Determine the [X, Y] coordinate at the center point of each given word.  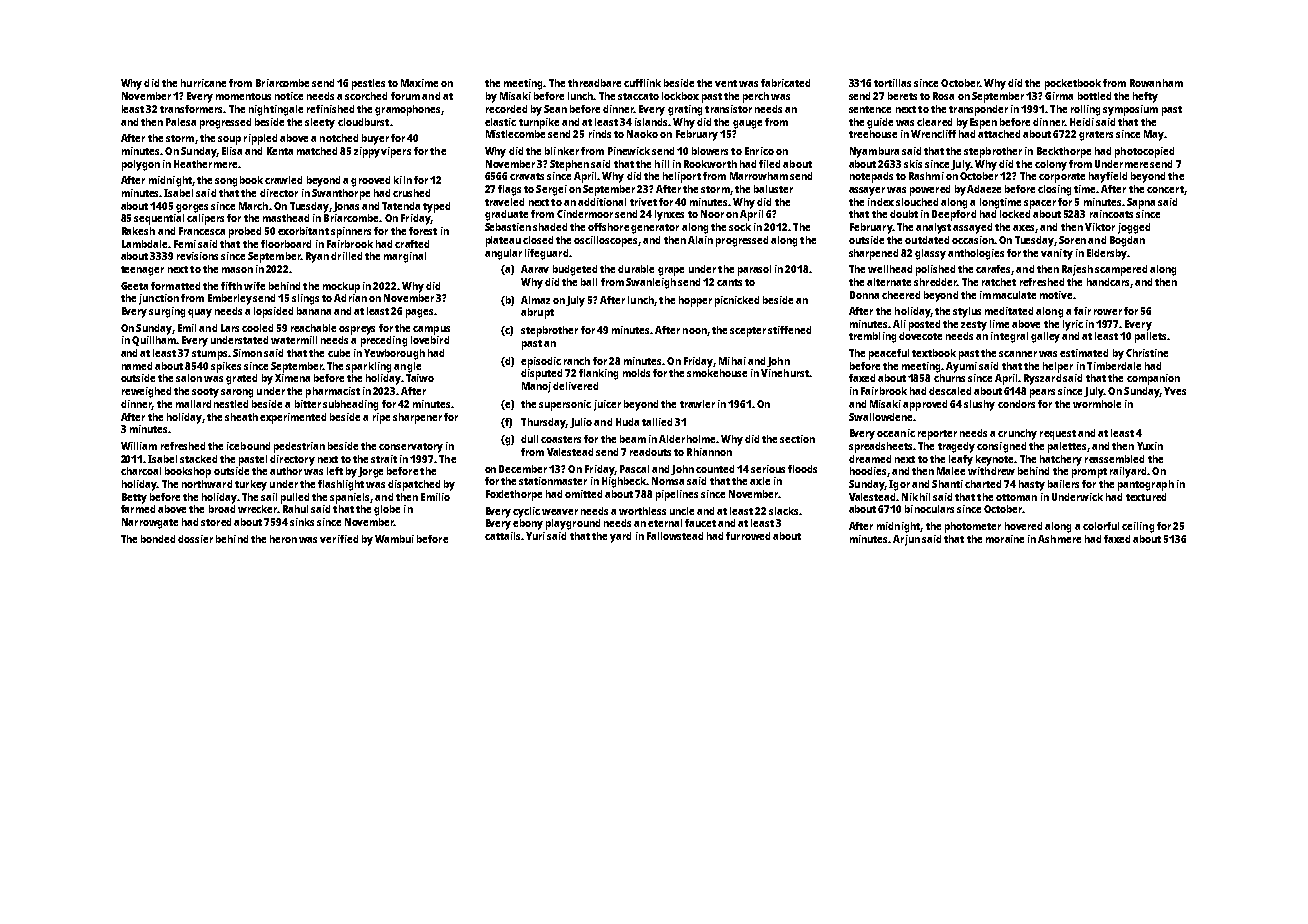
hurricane [203, 83]
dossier [195, 539]
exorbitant [303, 231]
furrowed [748, 536]
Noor [712, 214]
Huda [627, 422]
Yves [1175, 391]
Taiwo [420, 378]
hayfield [1108, 177]
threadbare [594, 83]
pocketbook [1073, 84]
